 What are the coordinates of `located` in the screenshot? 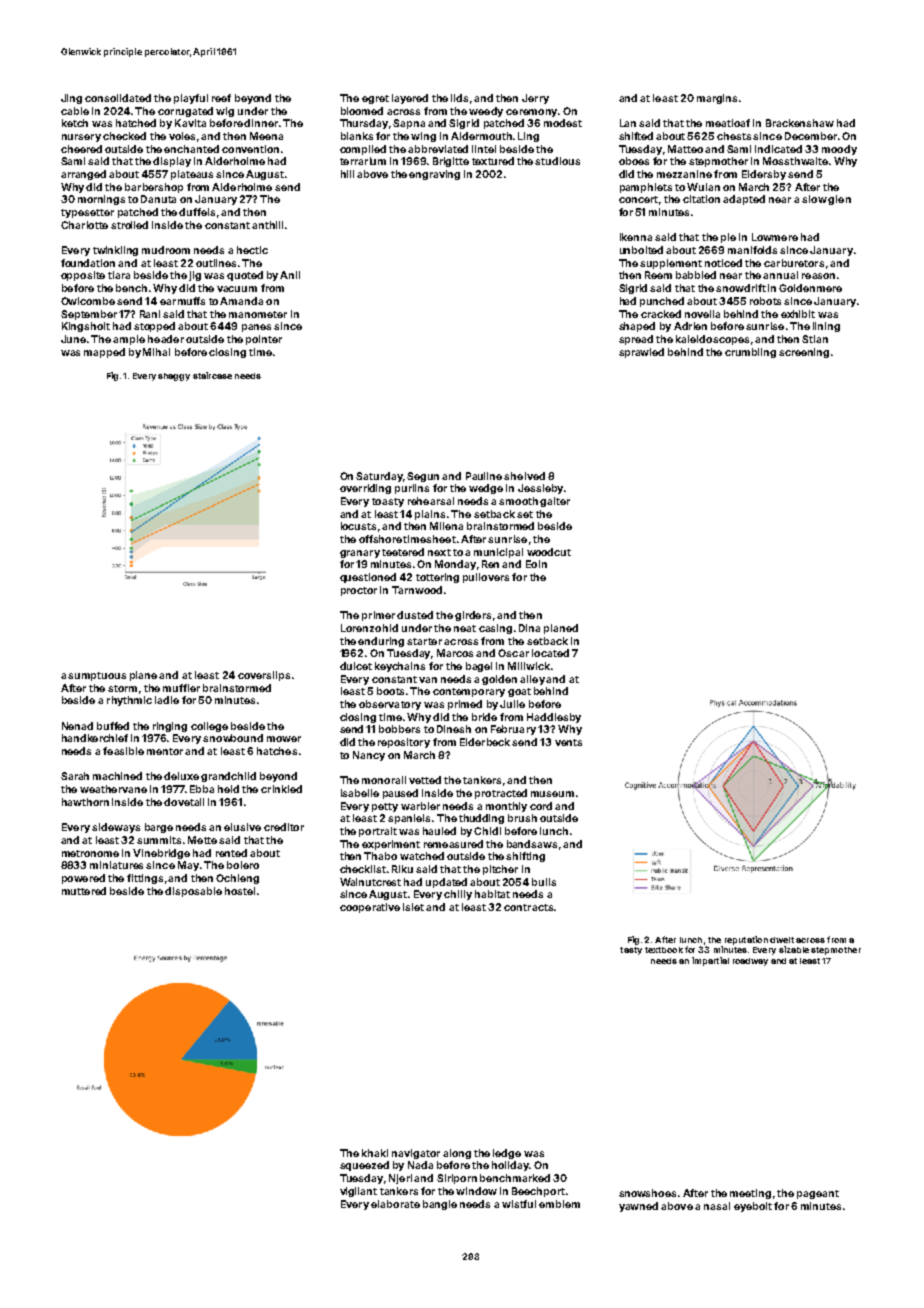 It's located at (550, 653).
